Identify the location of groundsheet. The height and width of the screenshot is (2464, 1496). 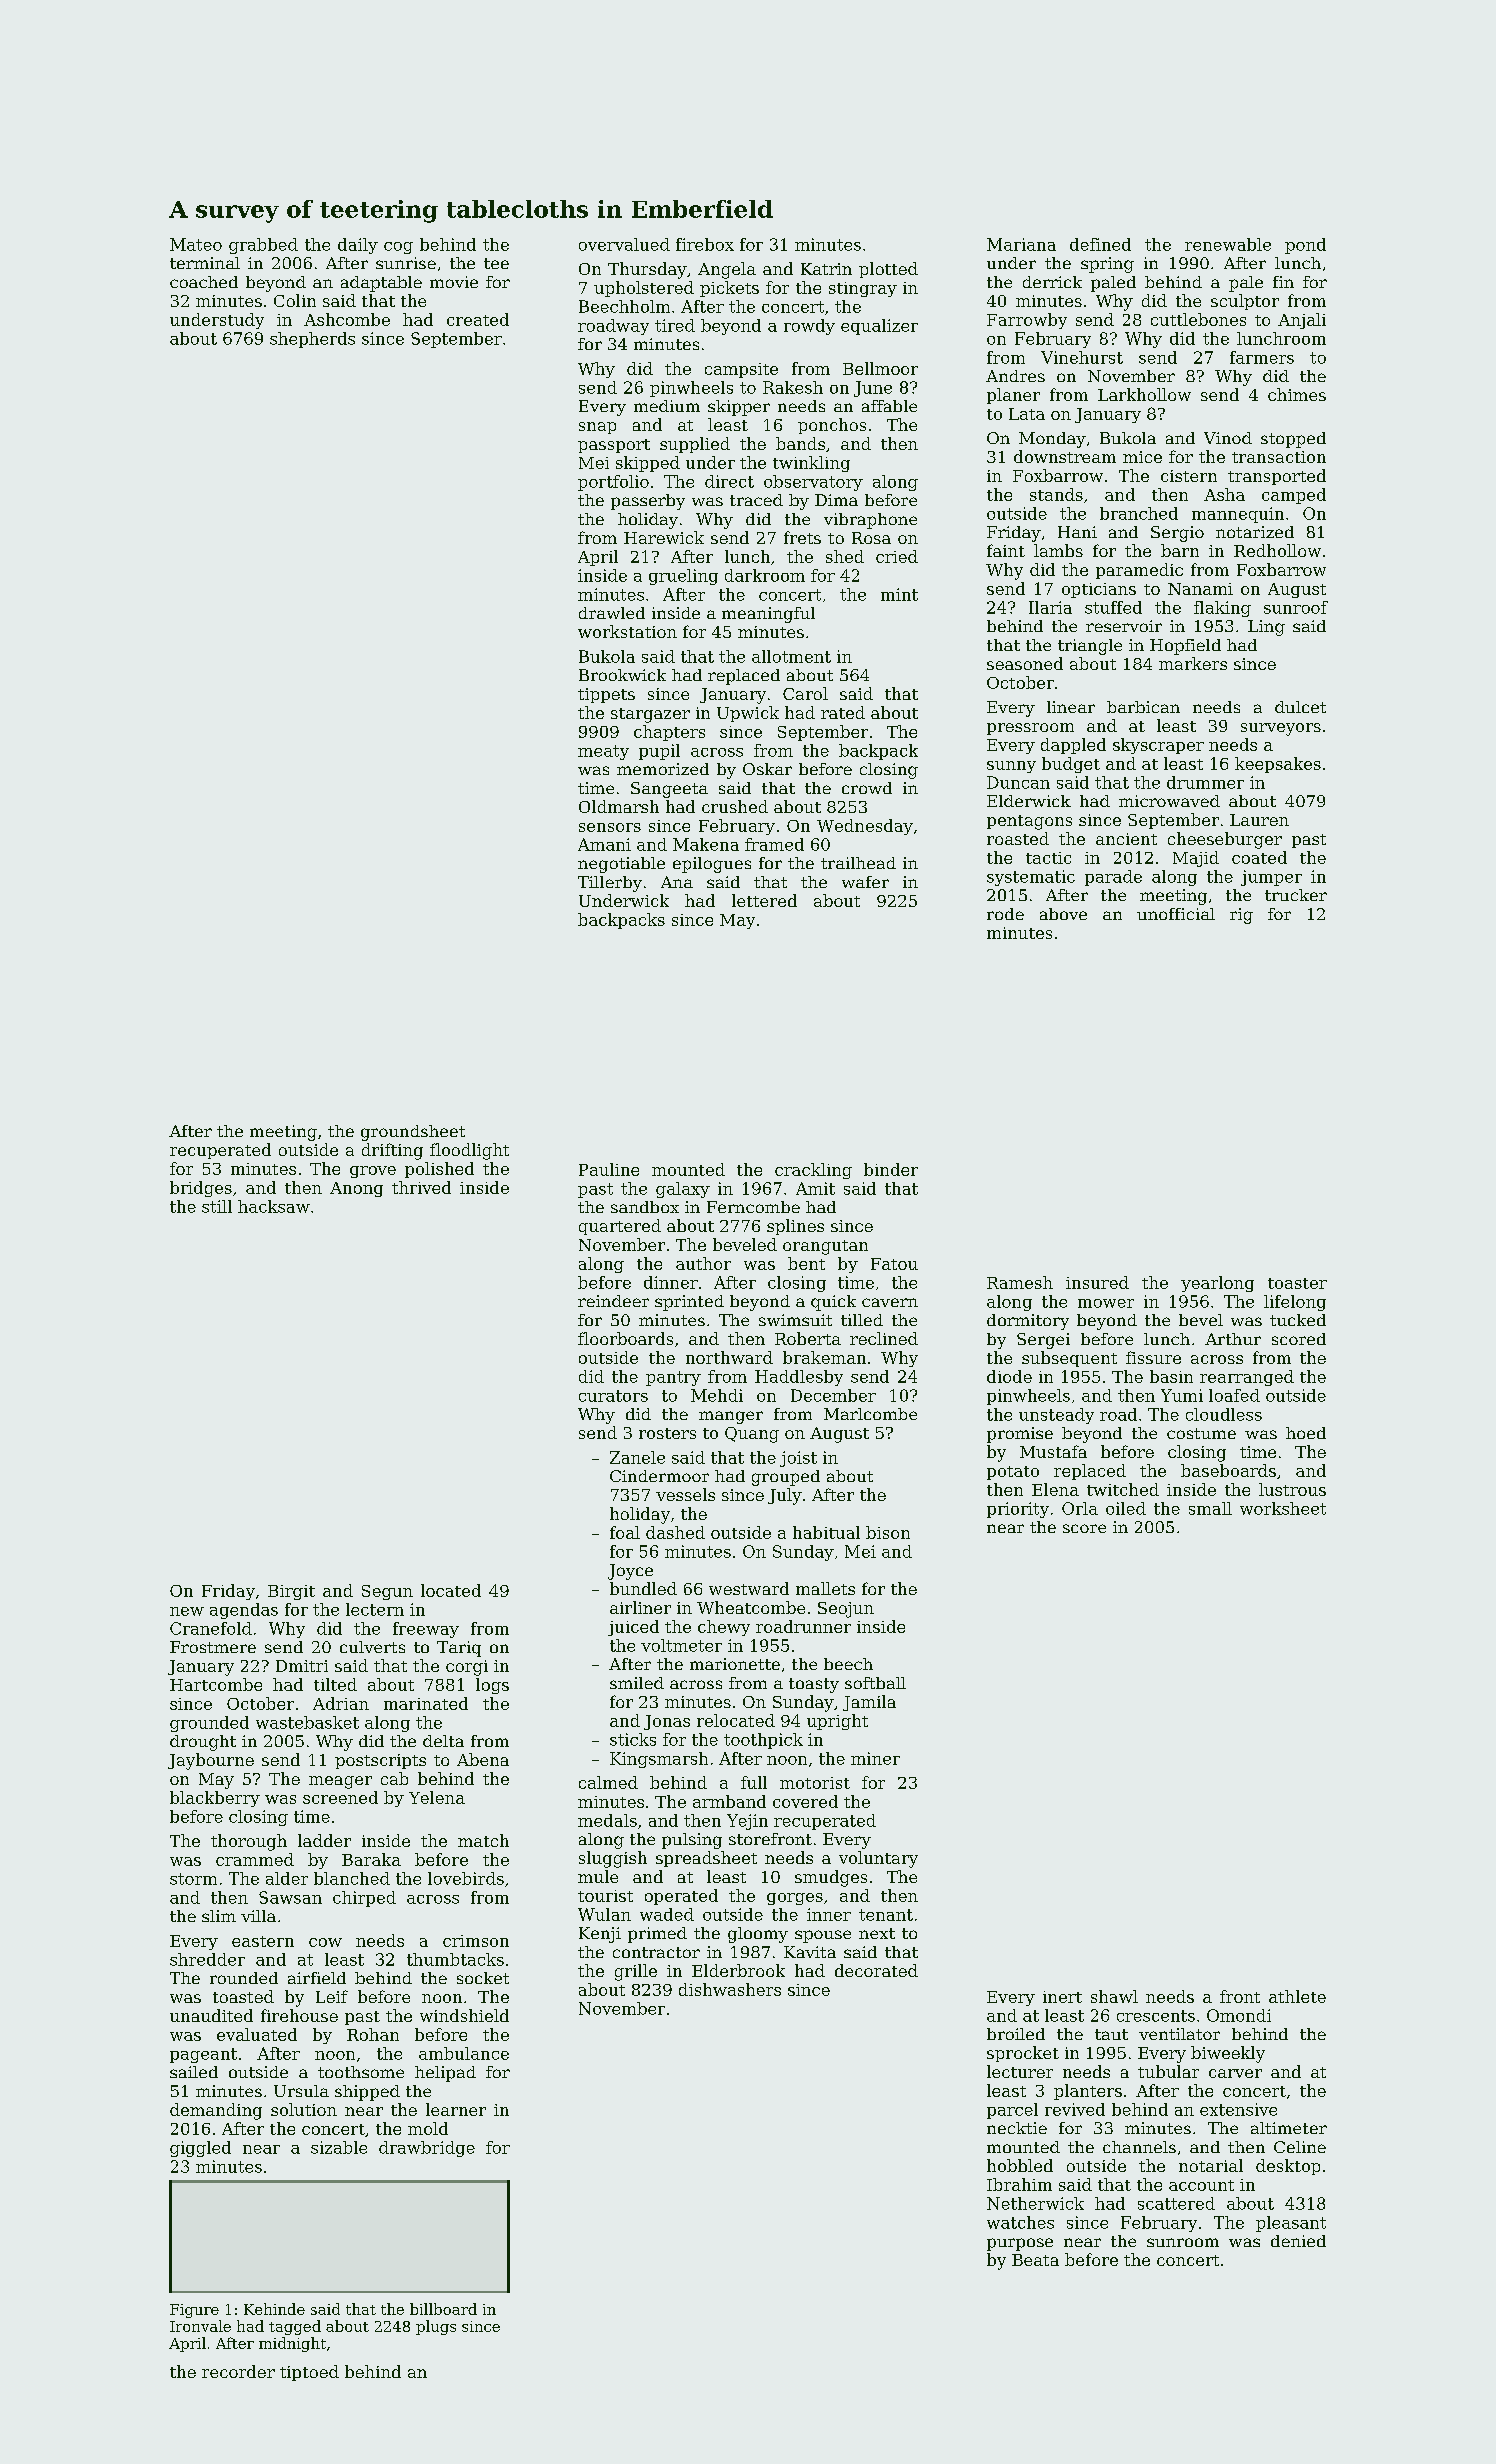
(413, 1133).
